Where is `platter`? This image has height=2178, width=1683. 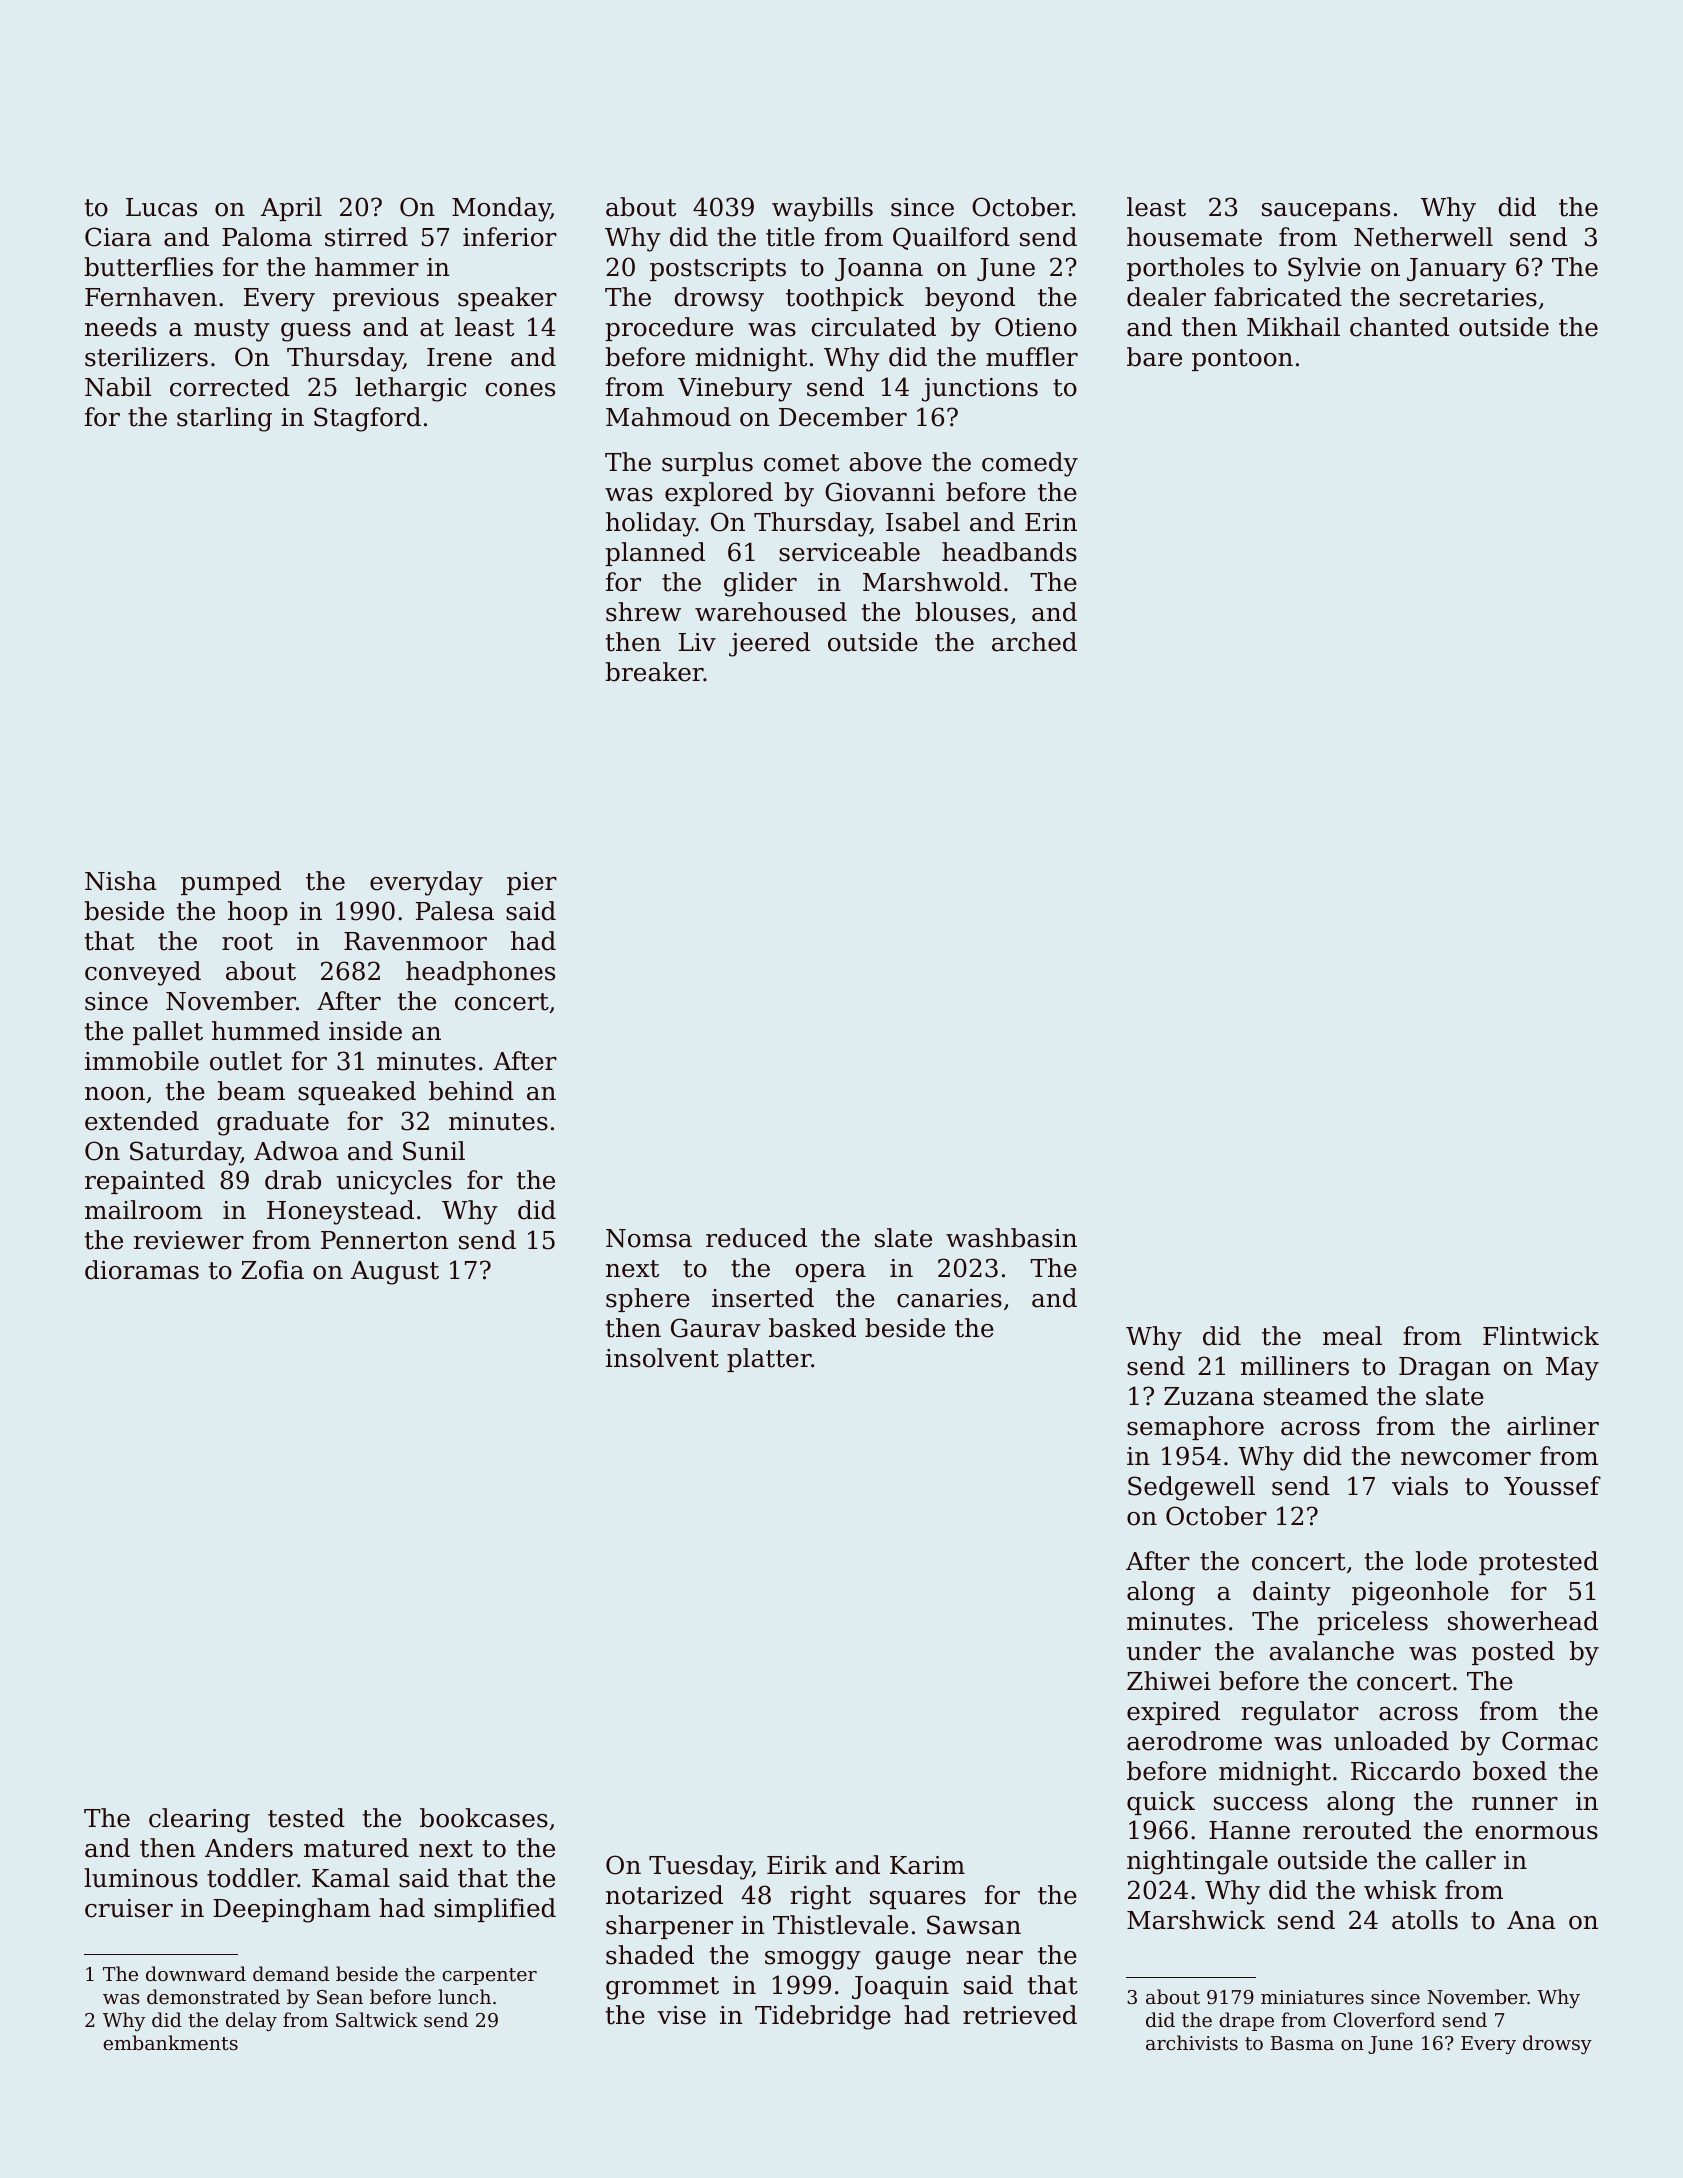 platter is located at coordinates (769, 1360).
